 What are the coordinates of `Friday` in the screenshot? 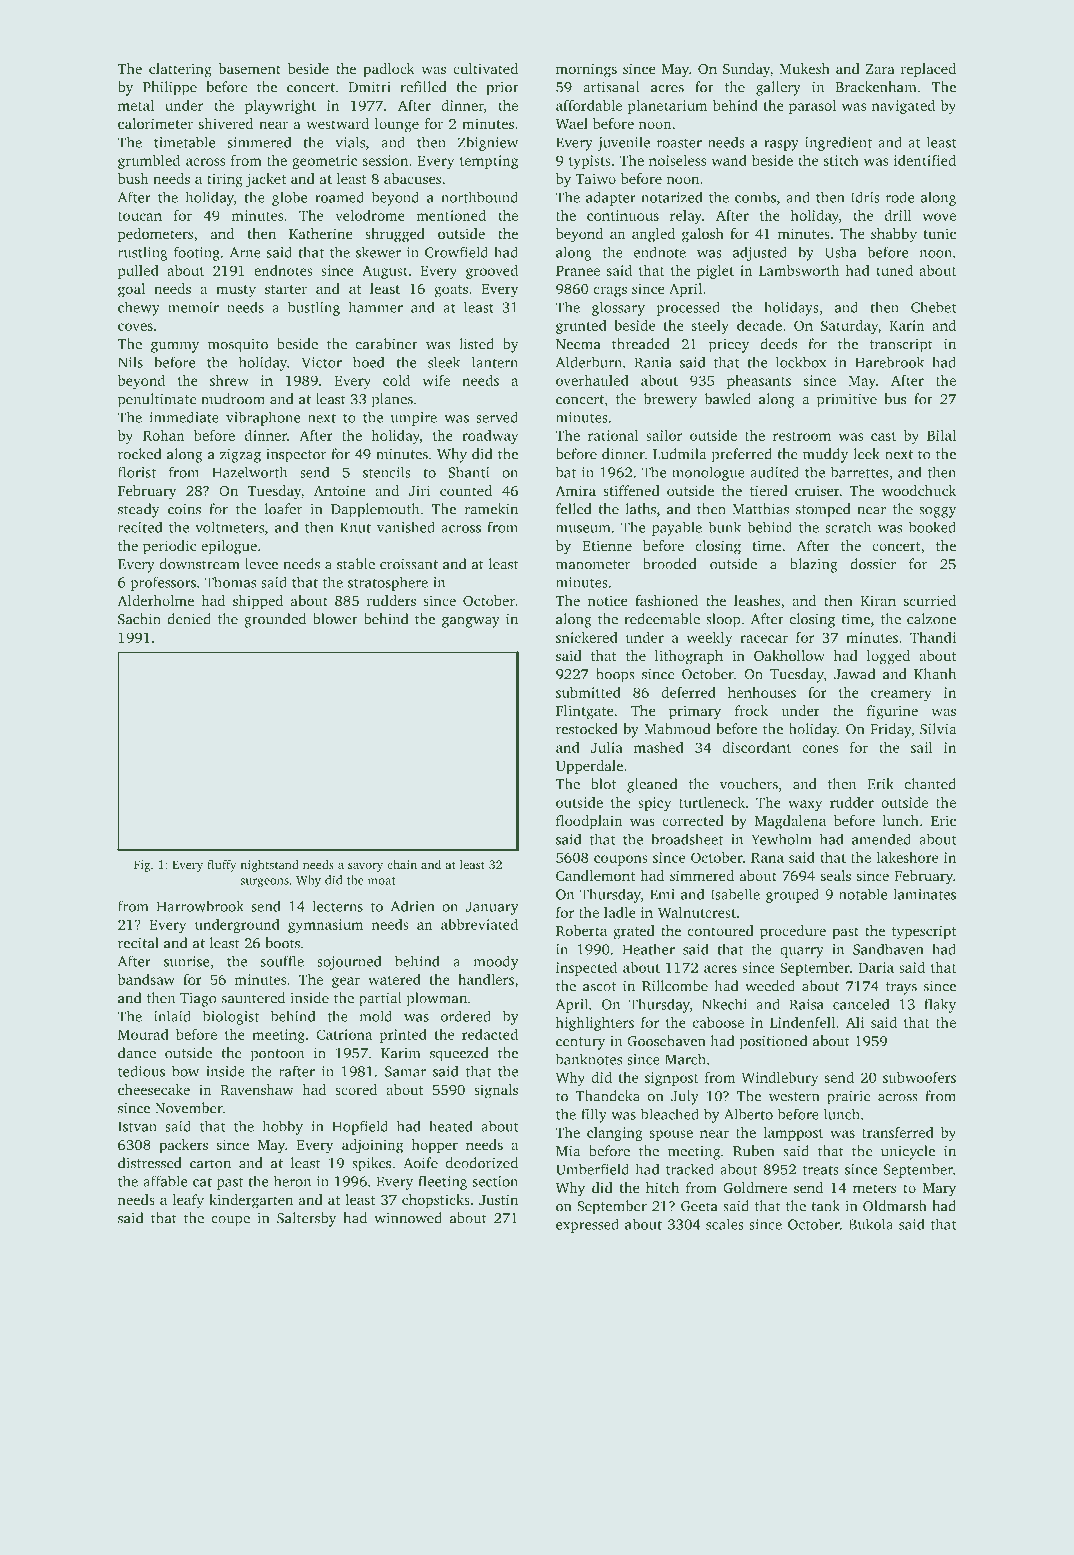 It's located at (890, 730).
